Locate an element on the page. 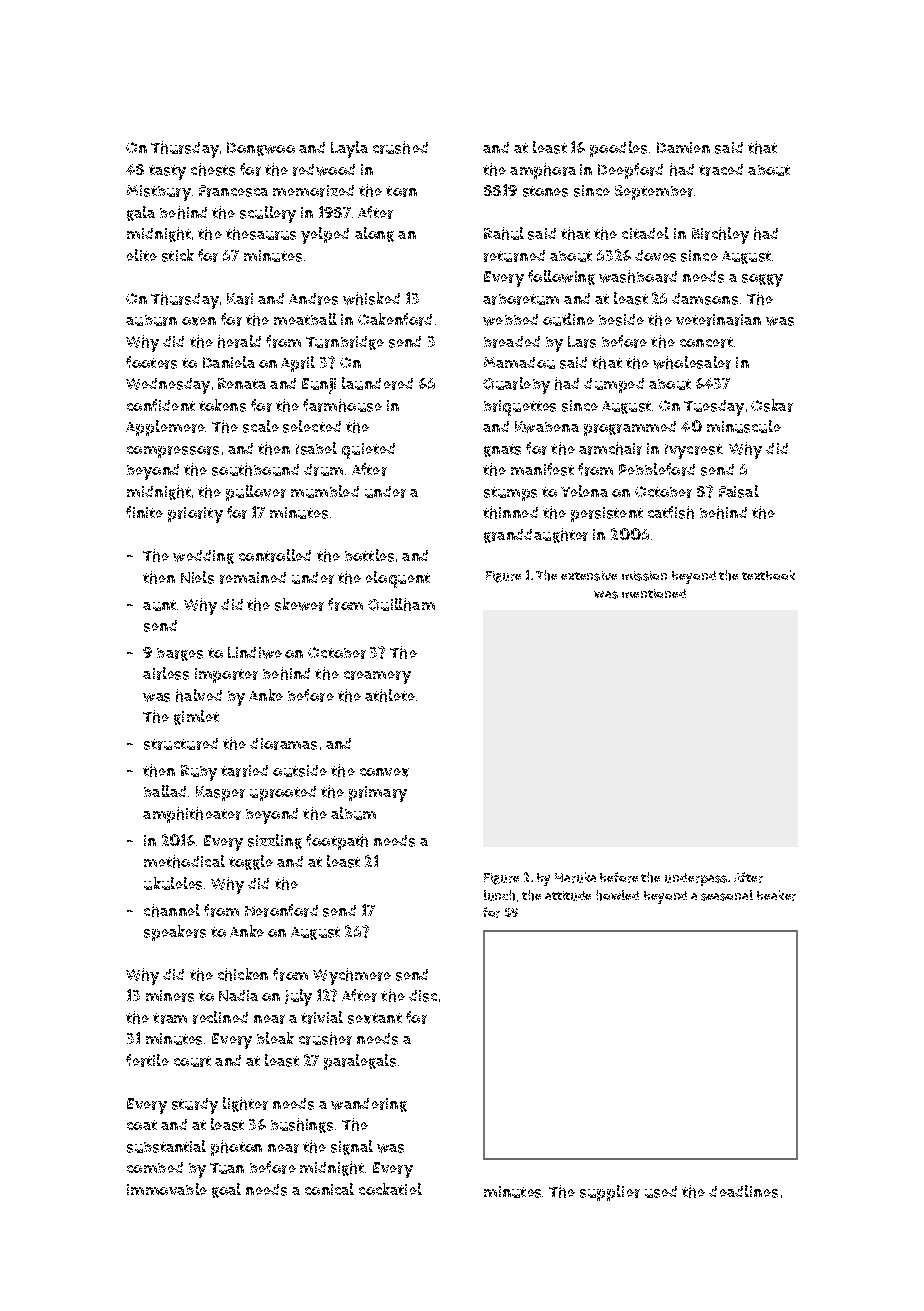 This page has width=924, height=1311. uprooted is located at coordinates (283, 793).
